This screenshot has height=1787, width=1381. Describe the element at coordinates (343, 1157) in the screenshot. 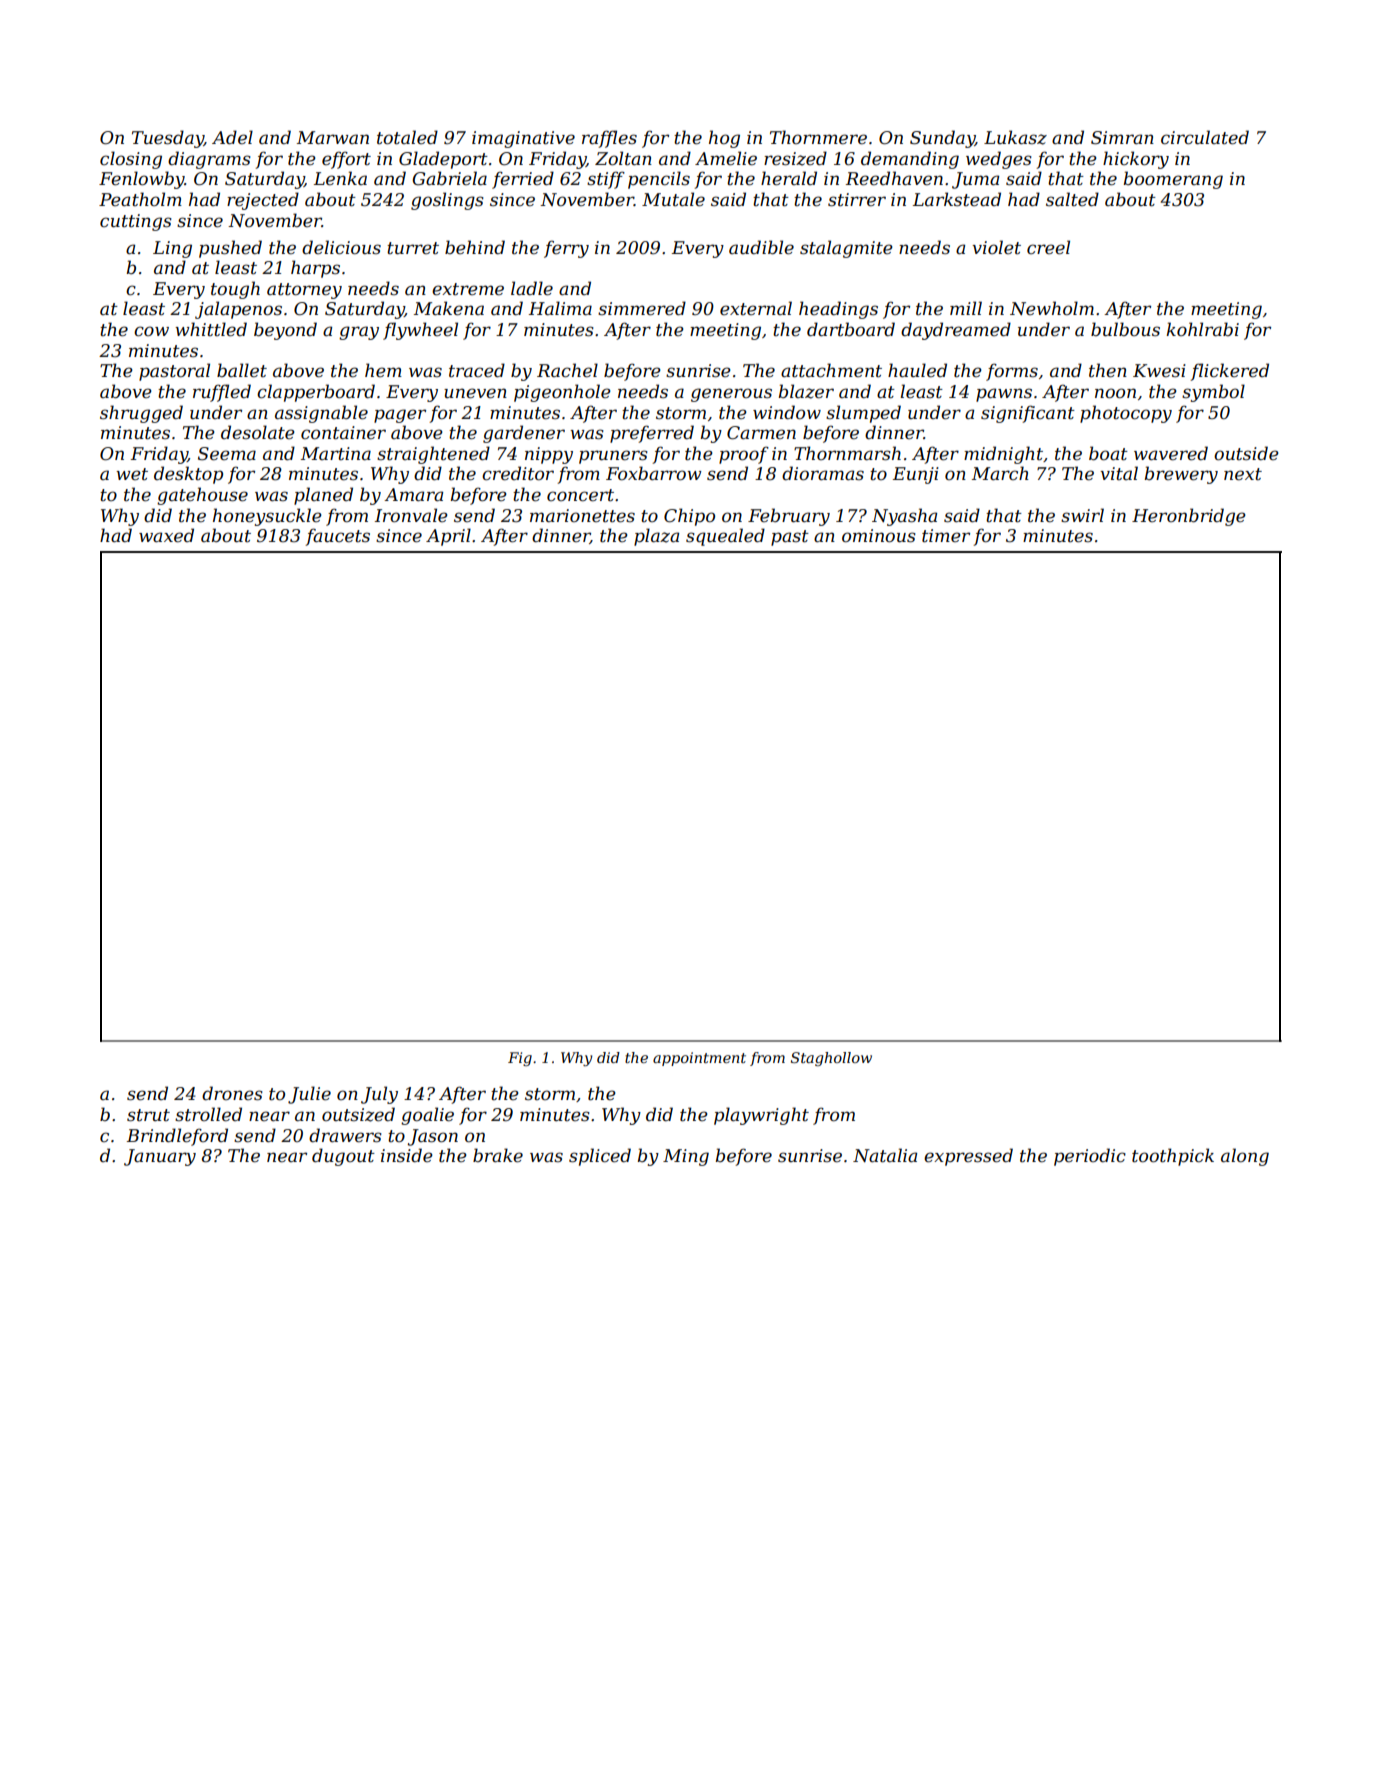

I see `dugout` at that location.
